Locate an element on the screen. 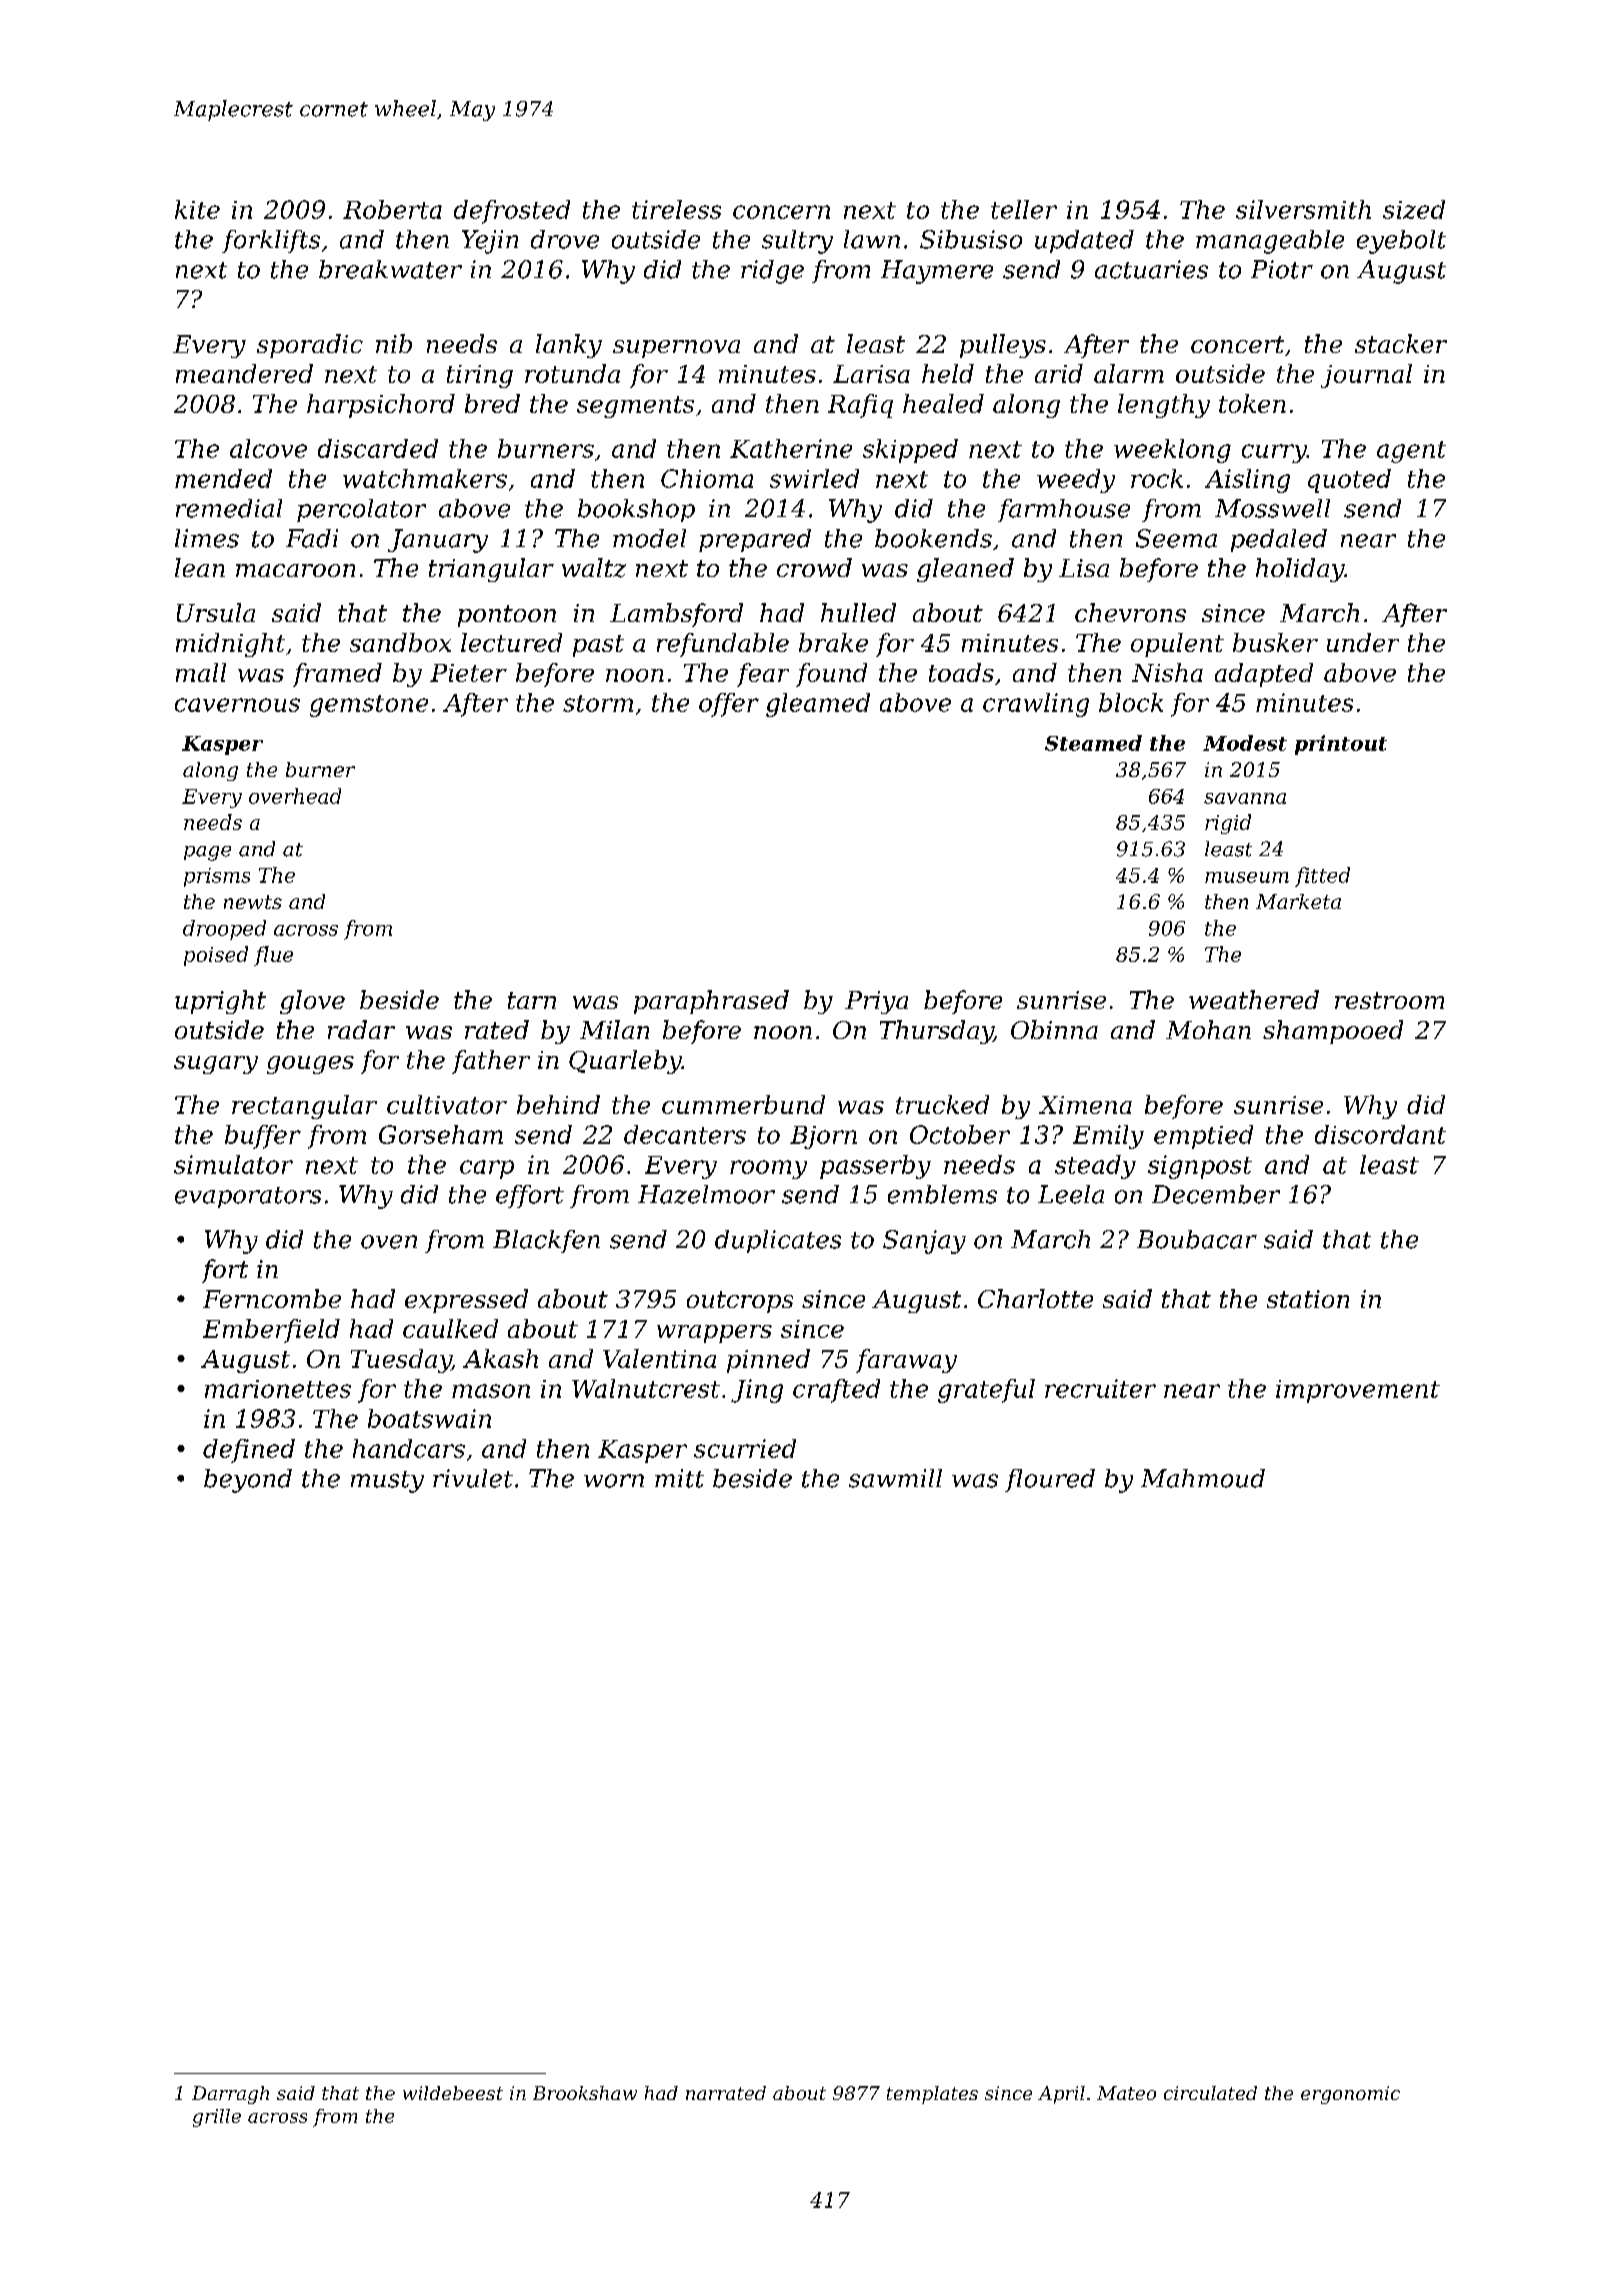 The image size is (1620, 2292). Chioma is located at coordinates (707, 478).
